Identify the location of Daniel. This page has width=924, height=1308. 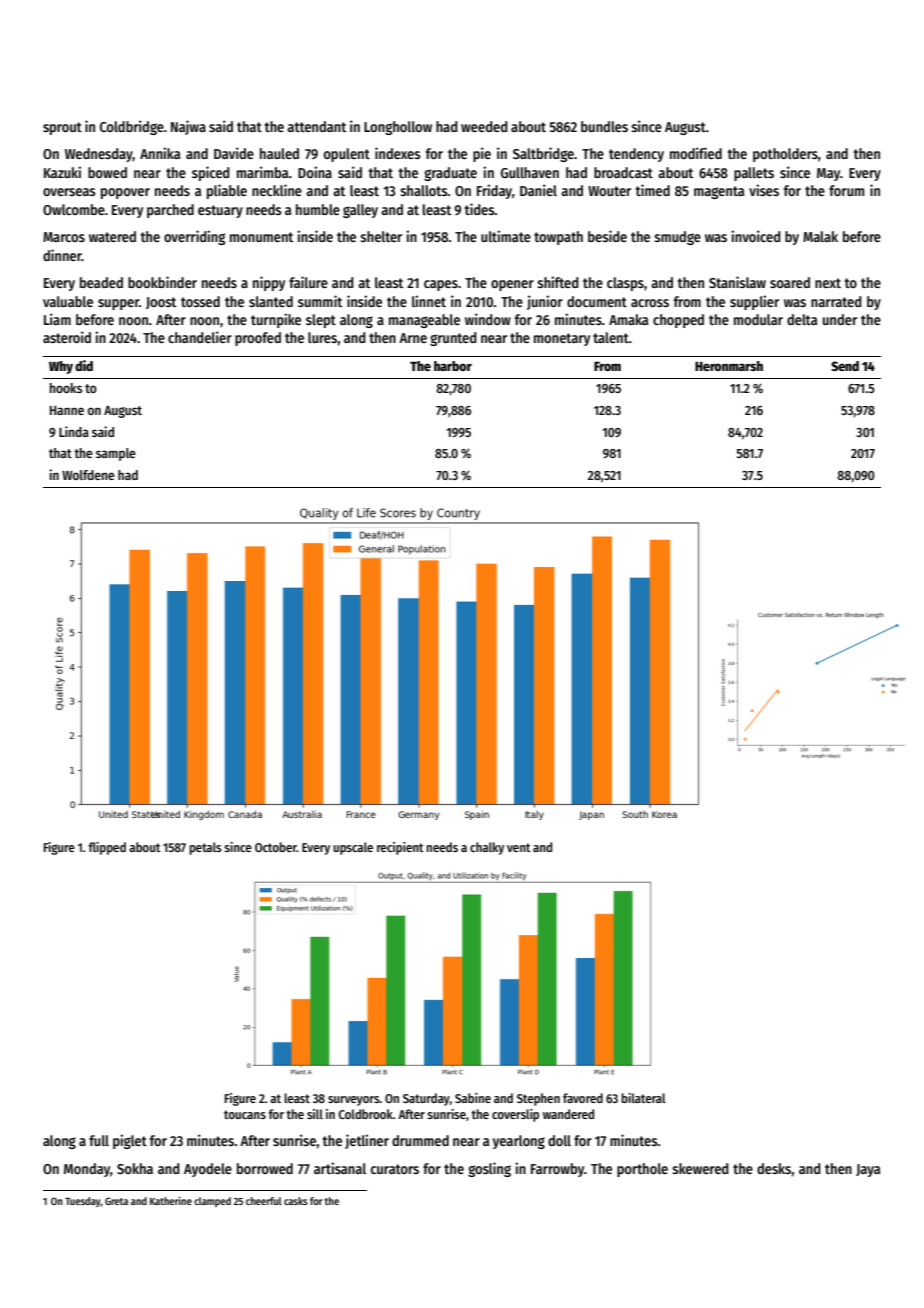
(538, 190).
